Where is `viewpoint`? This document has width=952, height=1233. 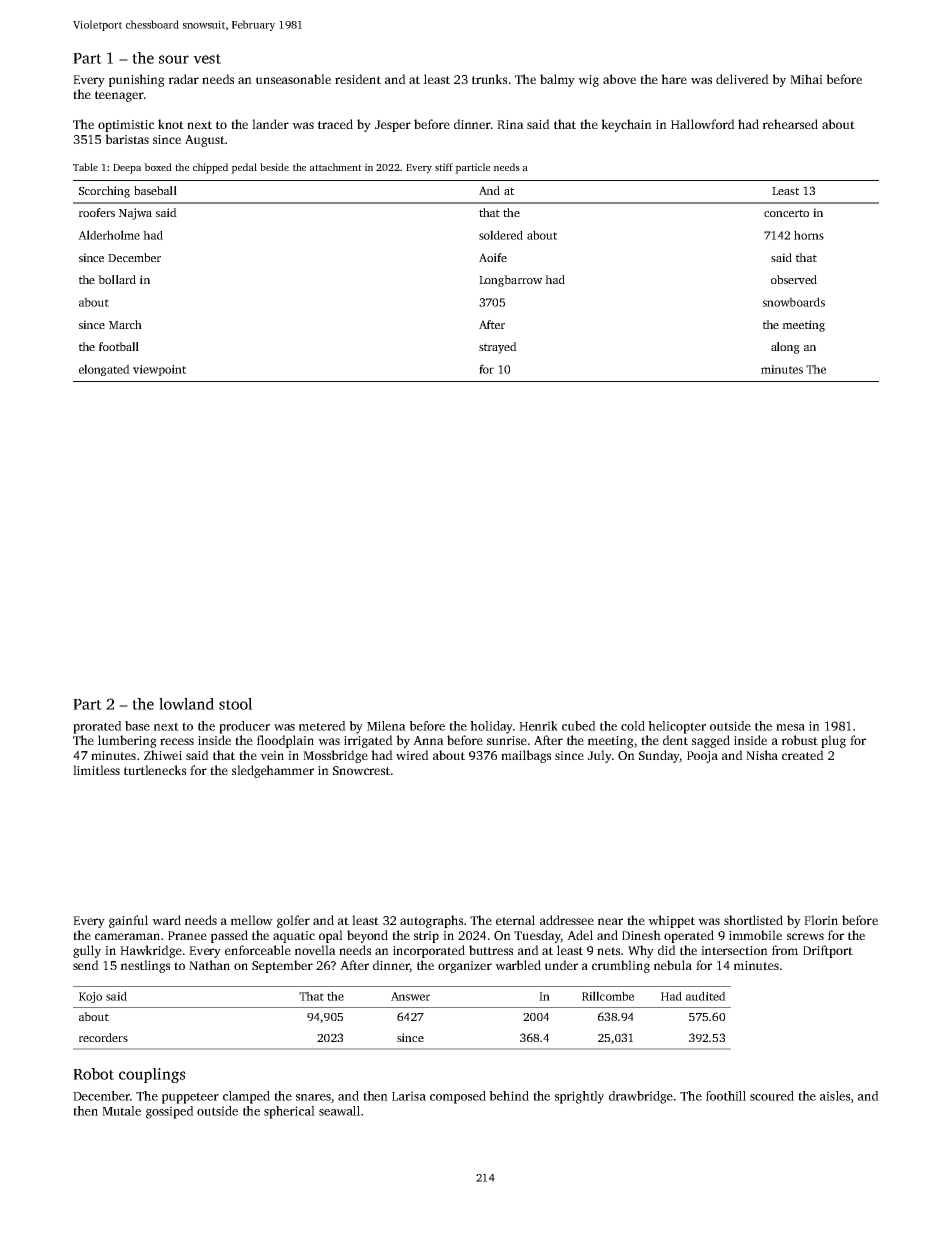 viewpoint is located at coordinates (159, 370).
